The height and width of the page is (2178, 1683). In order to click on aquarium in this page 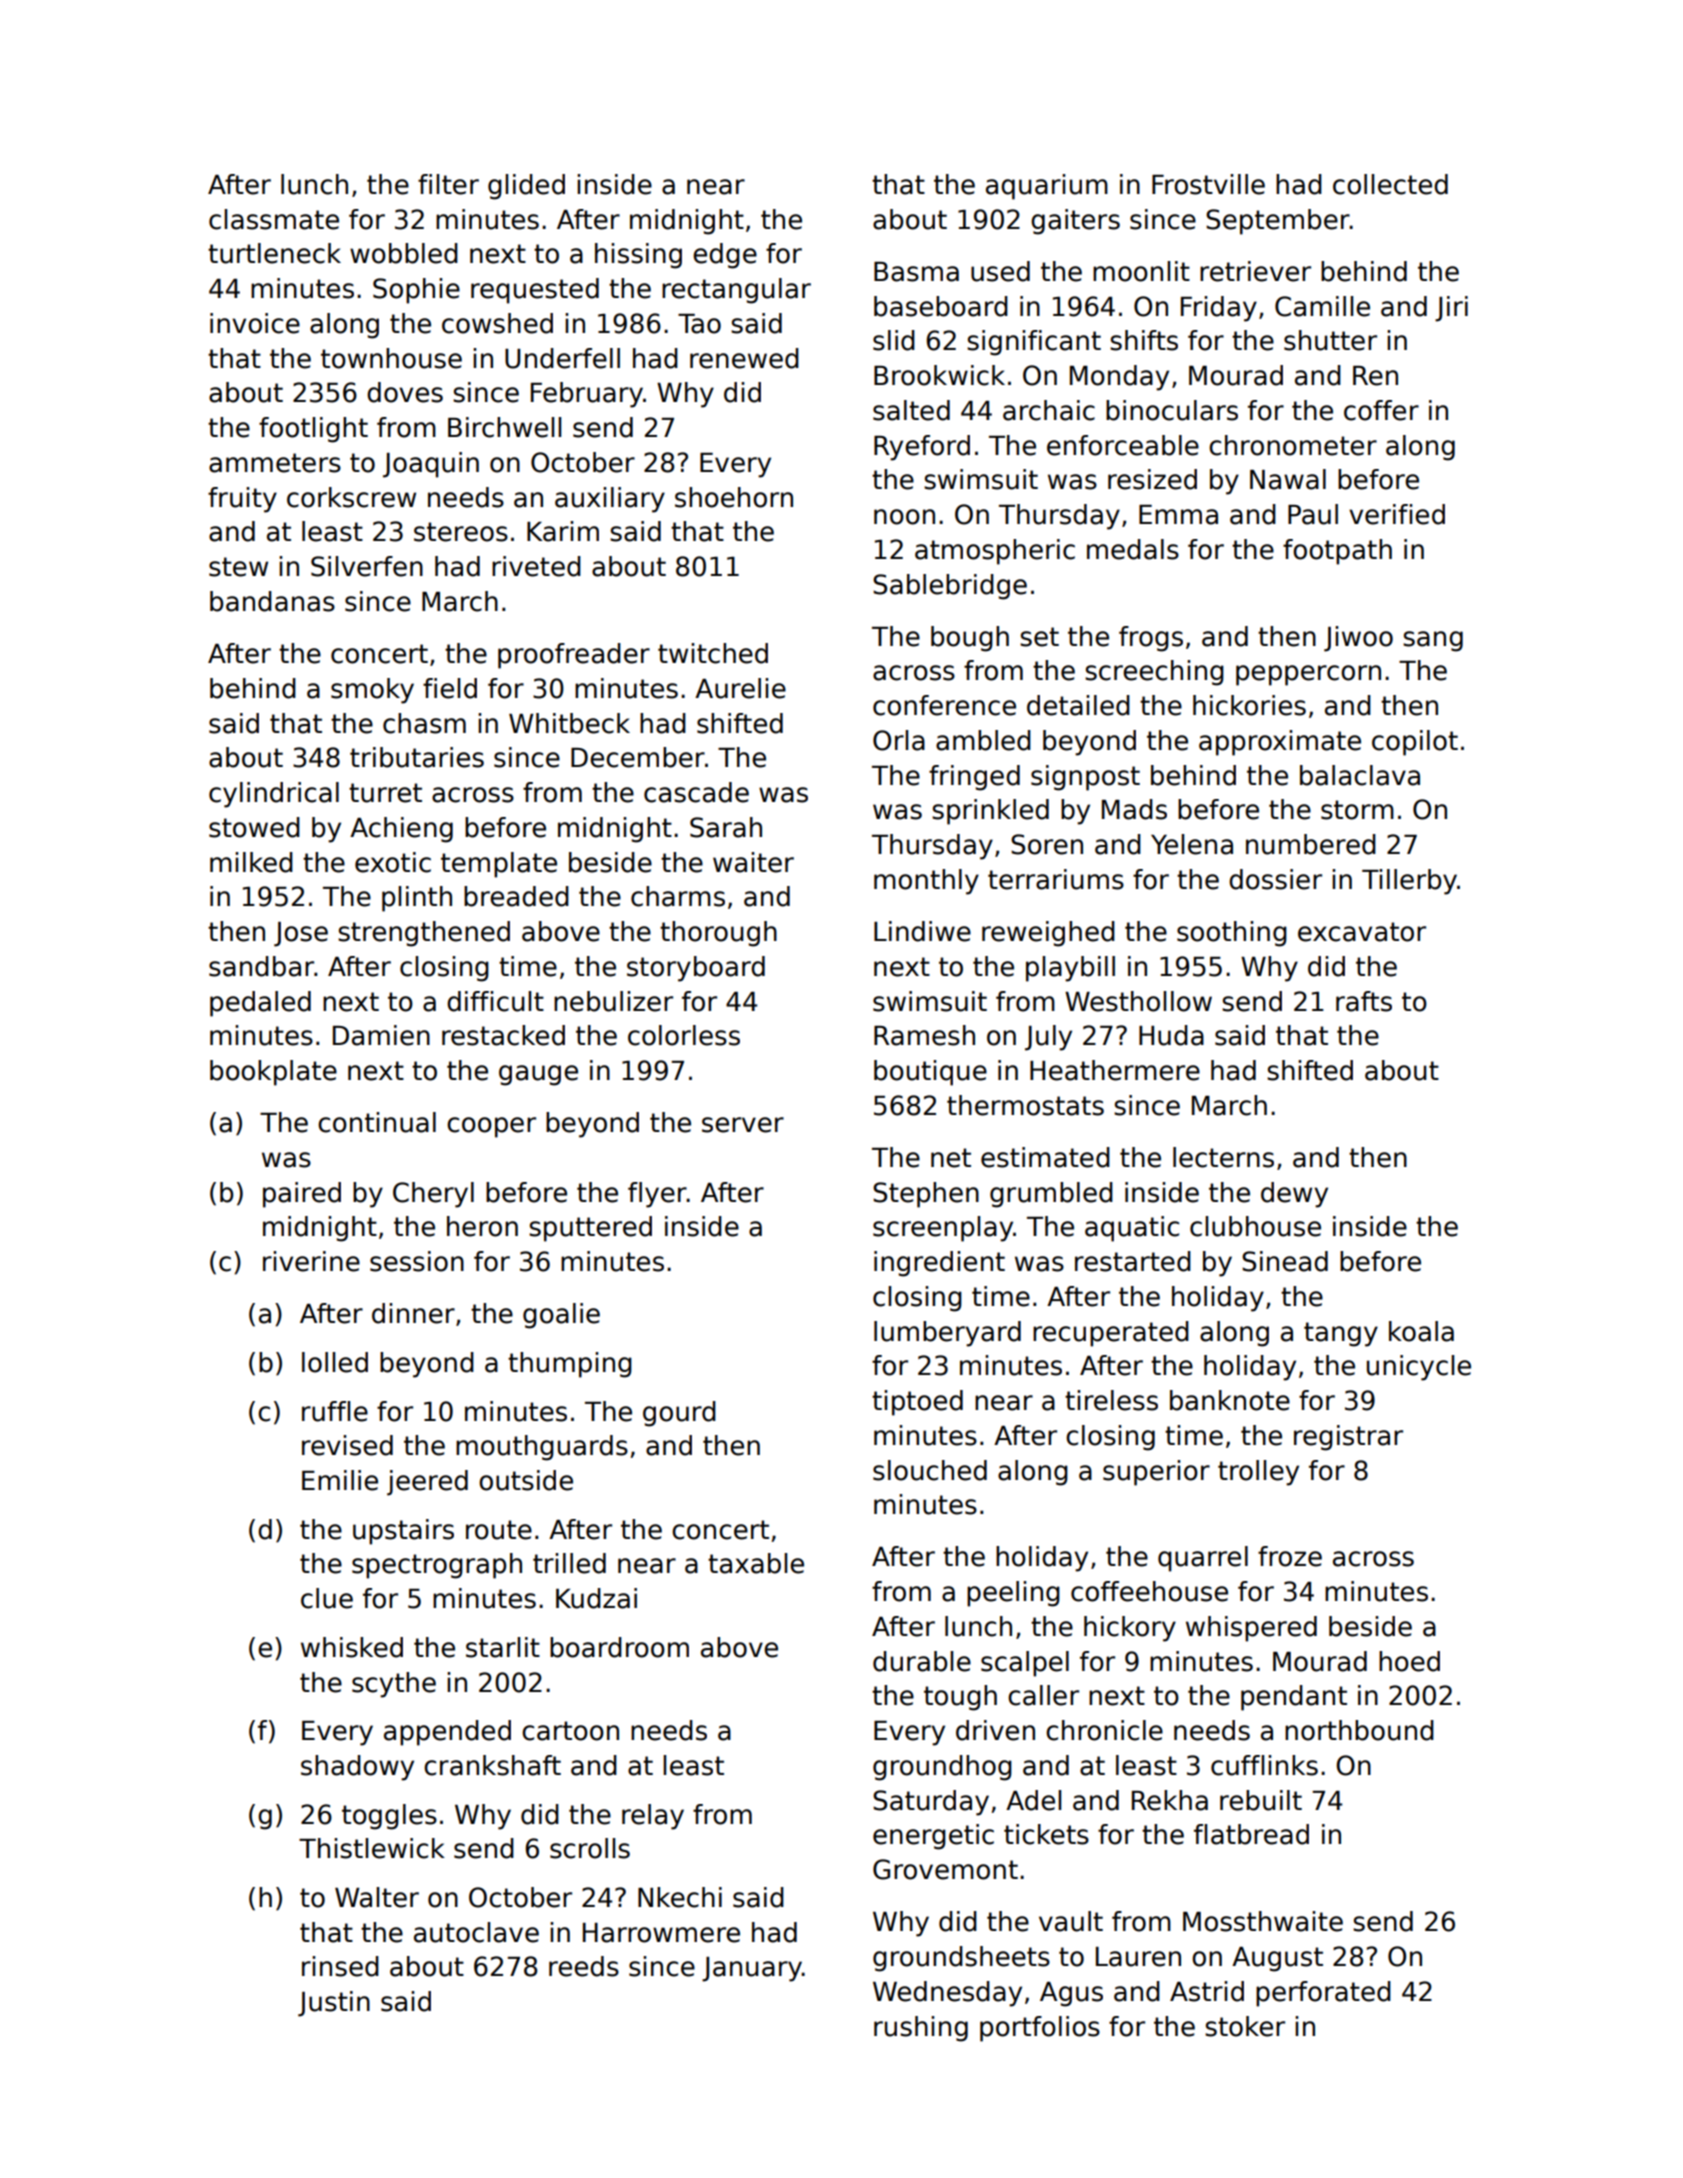, I will do `click(1047, 187)`.
